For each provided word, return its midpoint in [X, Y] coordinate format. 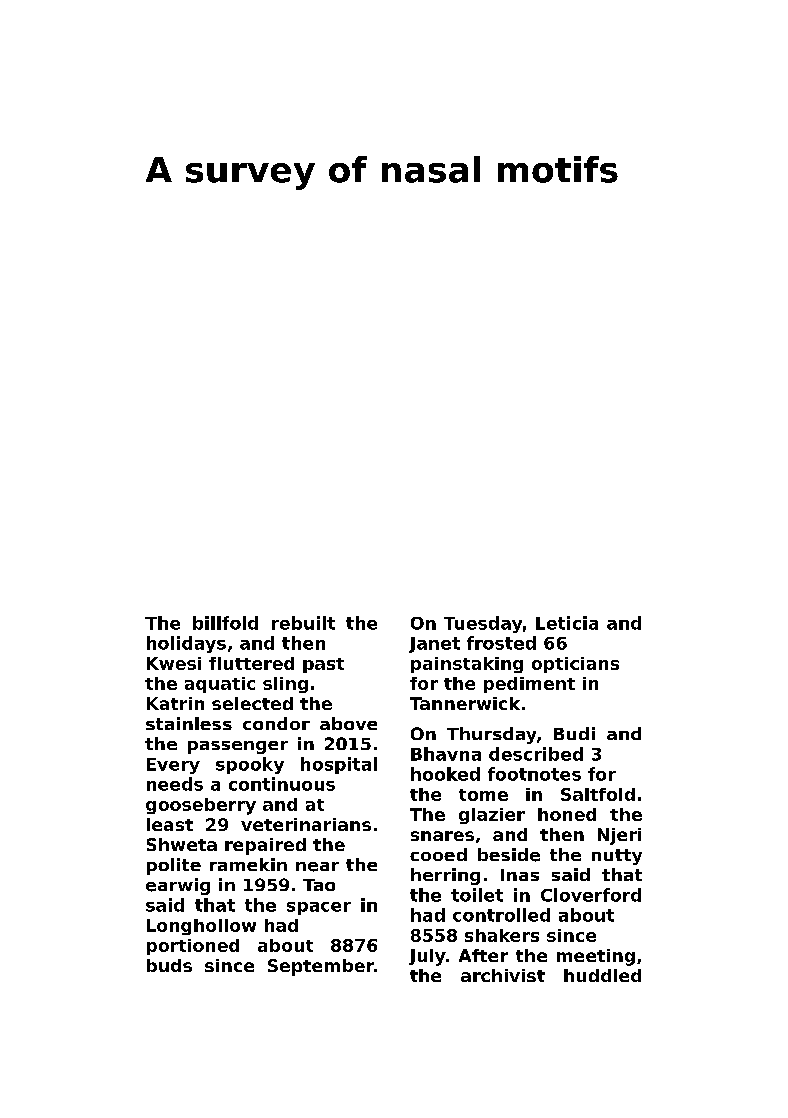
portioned [193, 947]
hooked [445, 774]
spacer [319, 908]
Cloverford [591, 895]
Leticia [567, 623]
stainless [189, 723]
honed [567, 814]
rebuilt [303, 623]
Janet [434, 645]
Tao [319, 885]
